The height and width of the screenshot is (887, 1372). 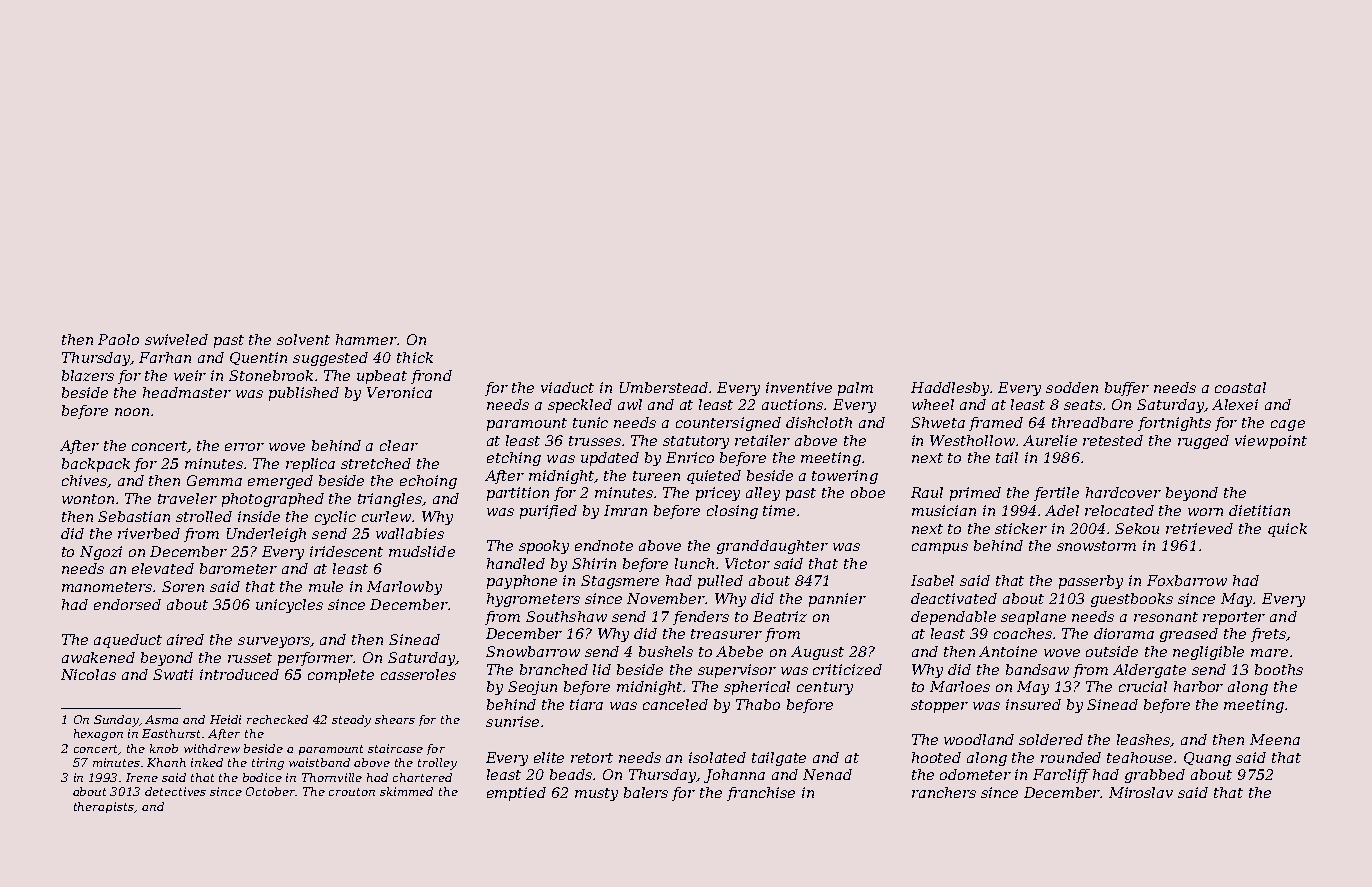 I want to click on supervisor, so click(x=737, y=671).
